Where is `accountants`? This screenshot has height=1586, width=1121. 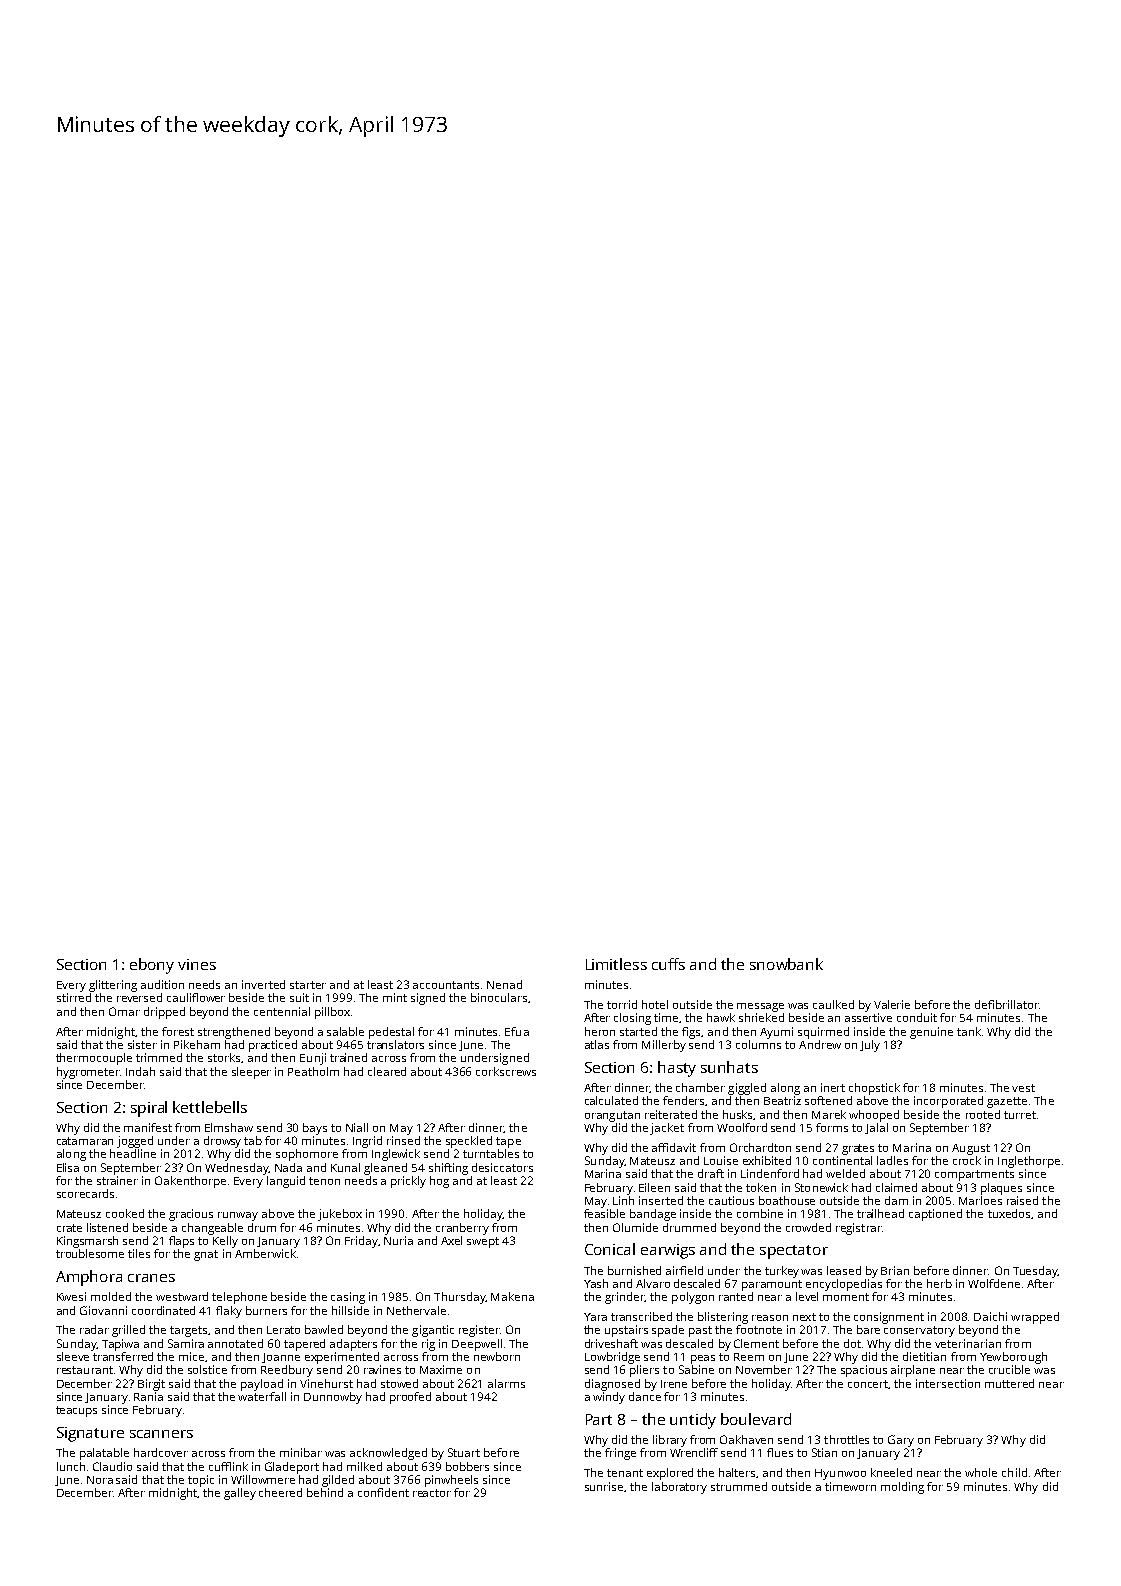
accountants is located at coordinates (446, 985).
